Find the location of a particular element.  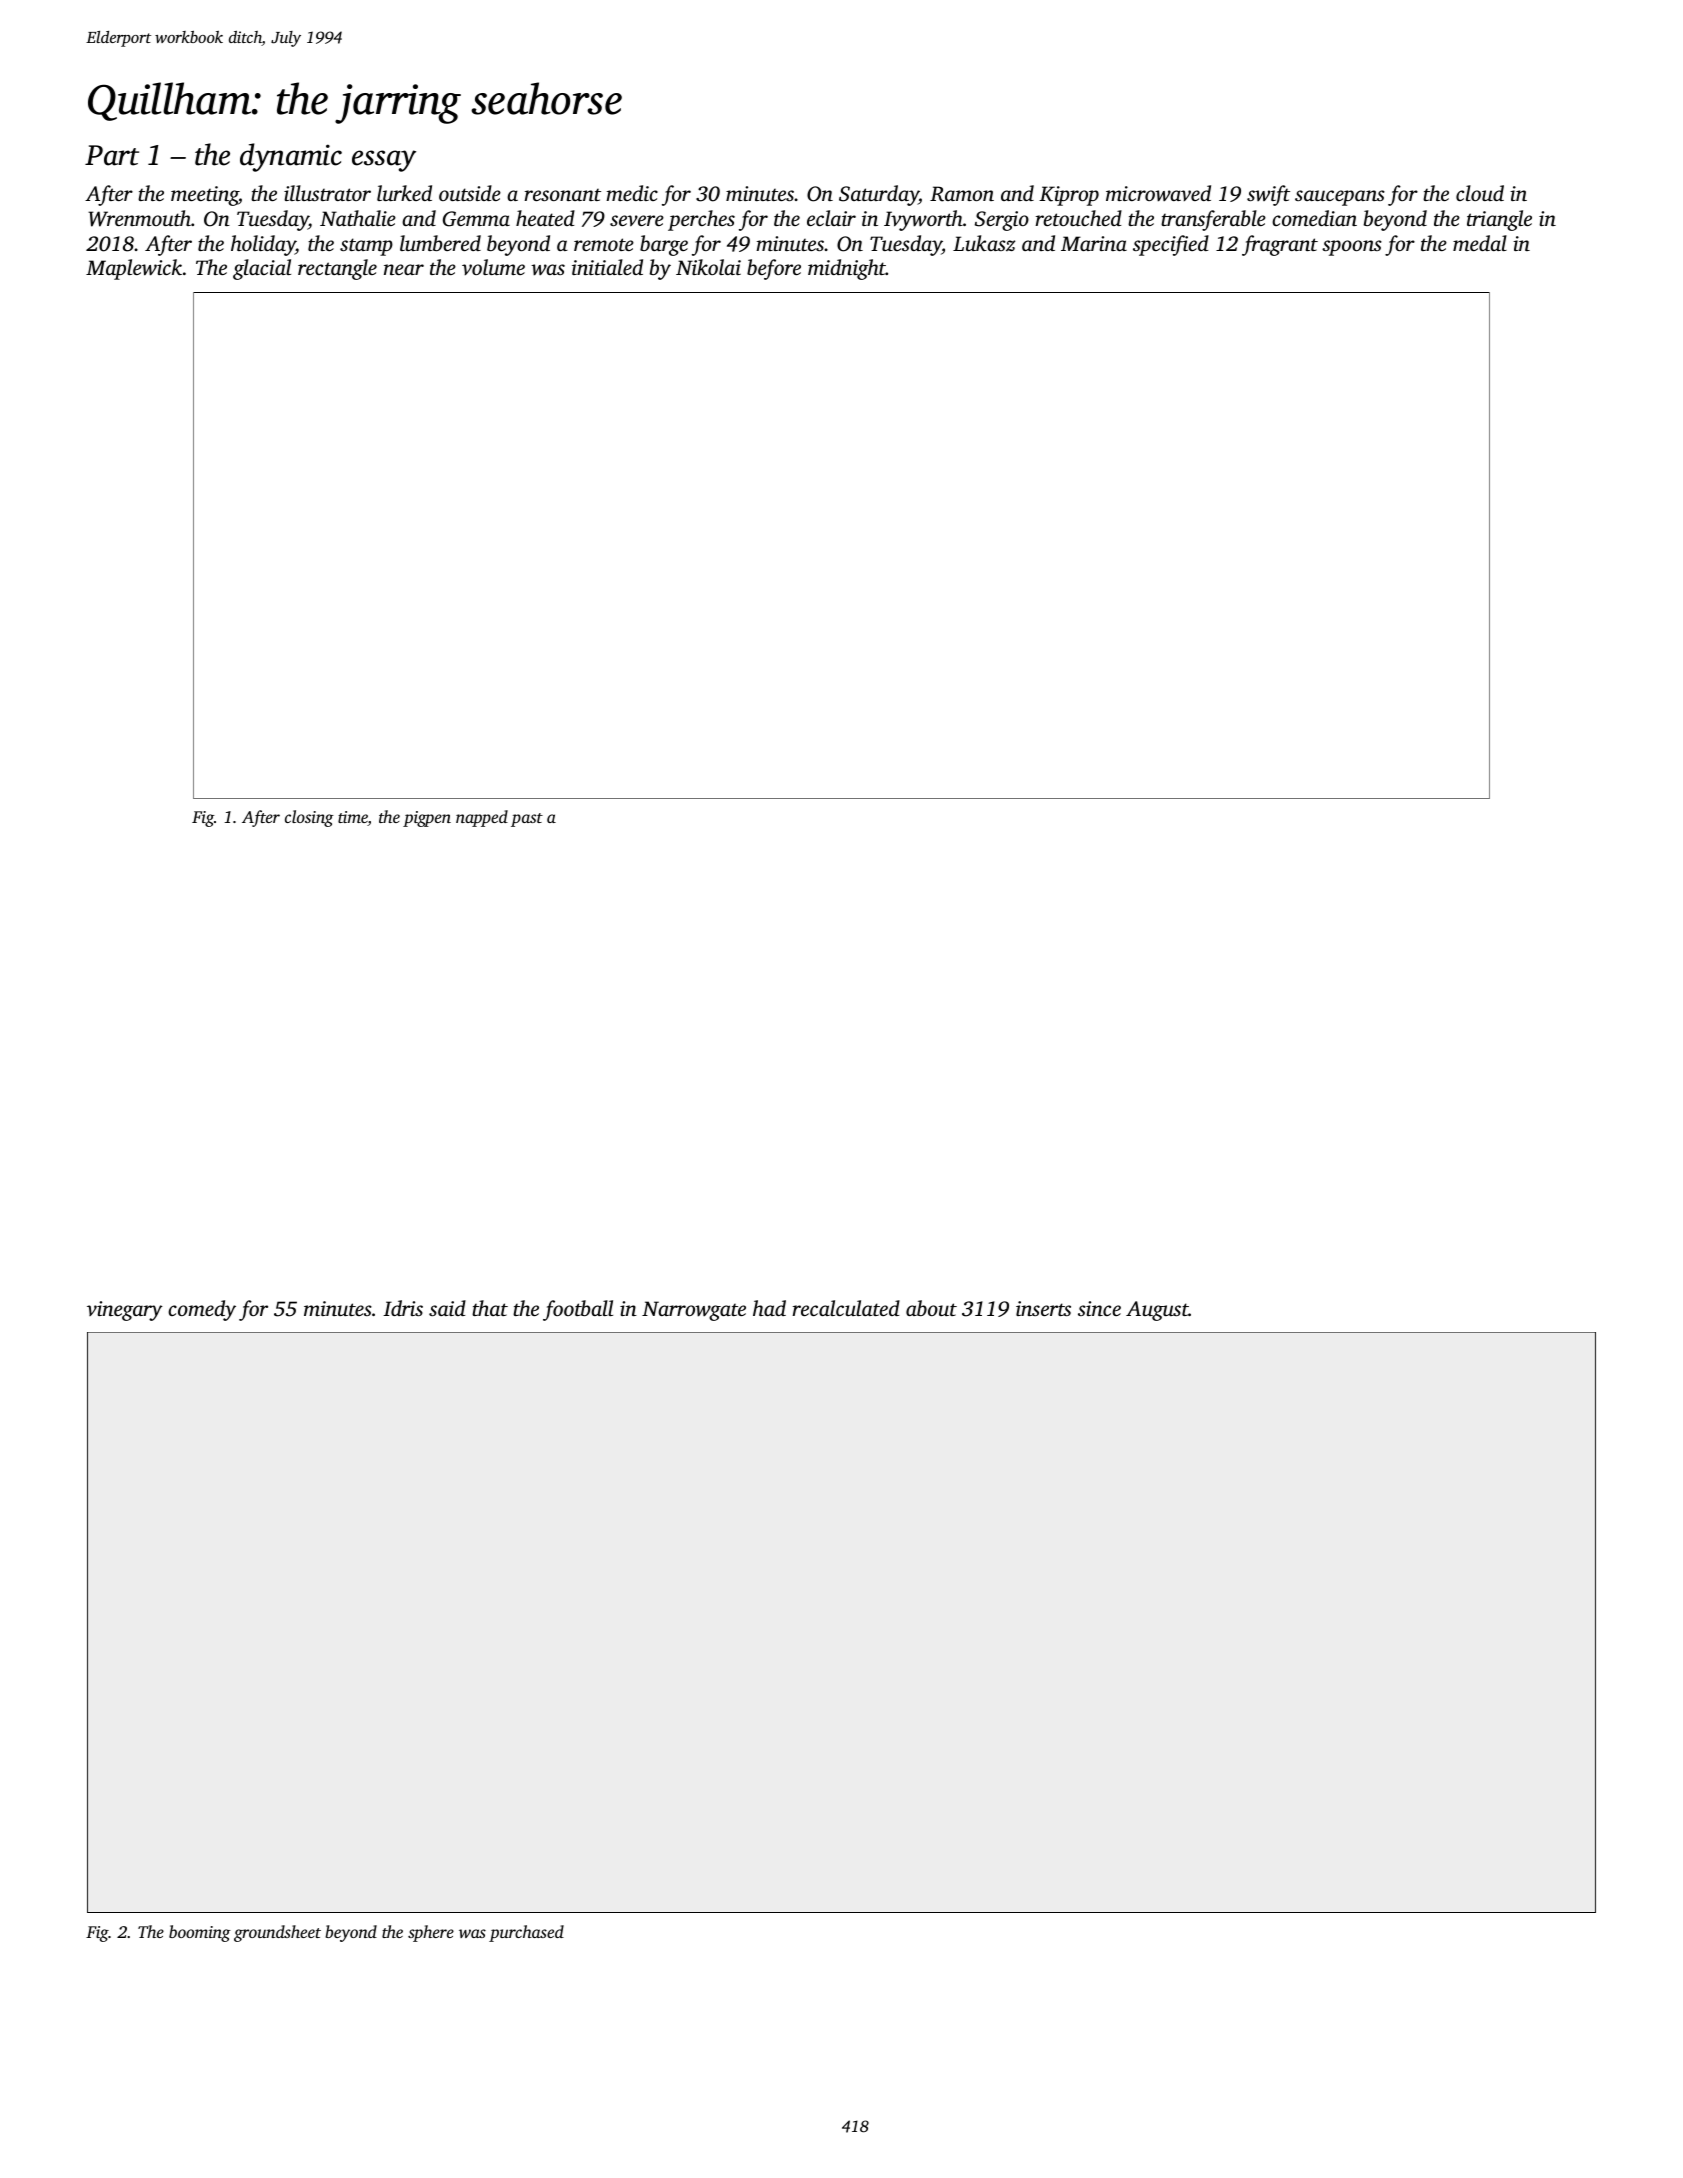

pigpen is located at coordinates (427, 819).
